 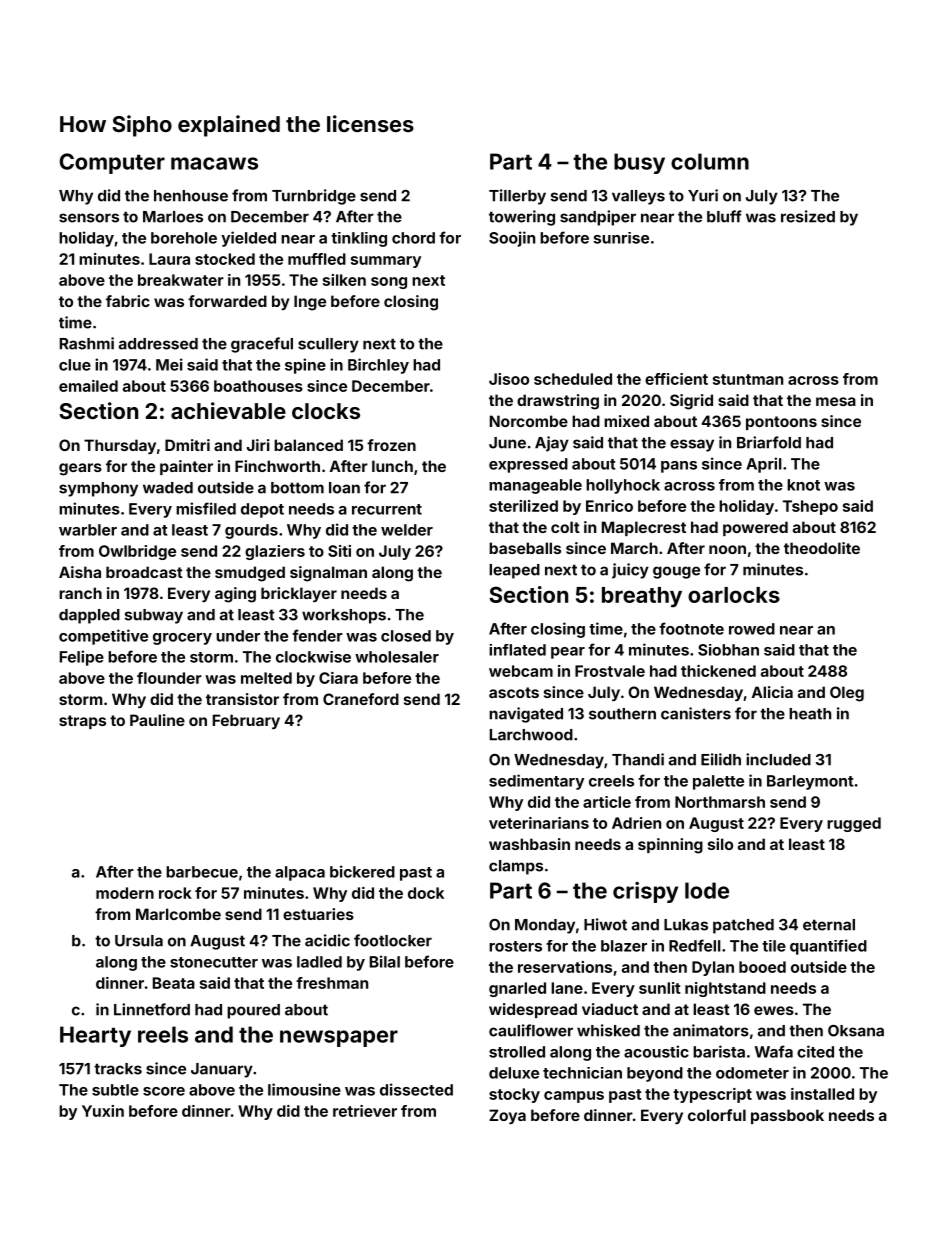 I want to click on Pauline, so click(x=157, y=720).
